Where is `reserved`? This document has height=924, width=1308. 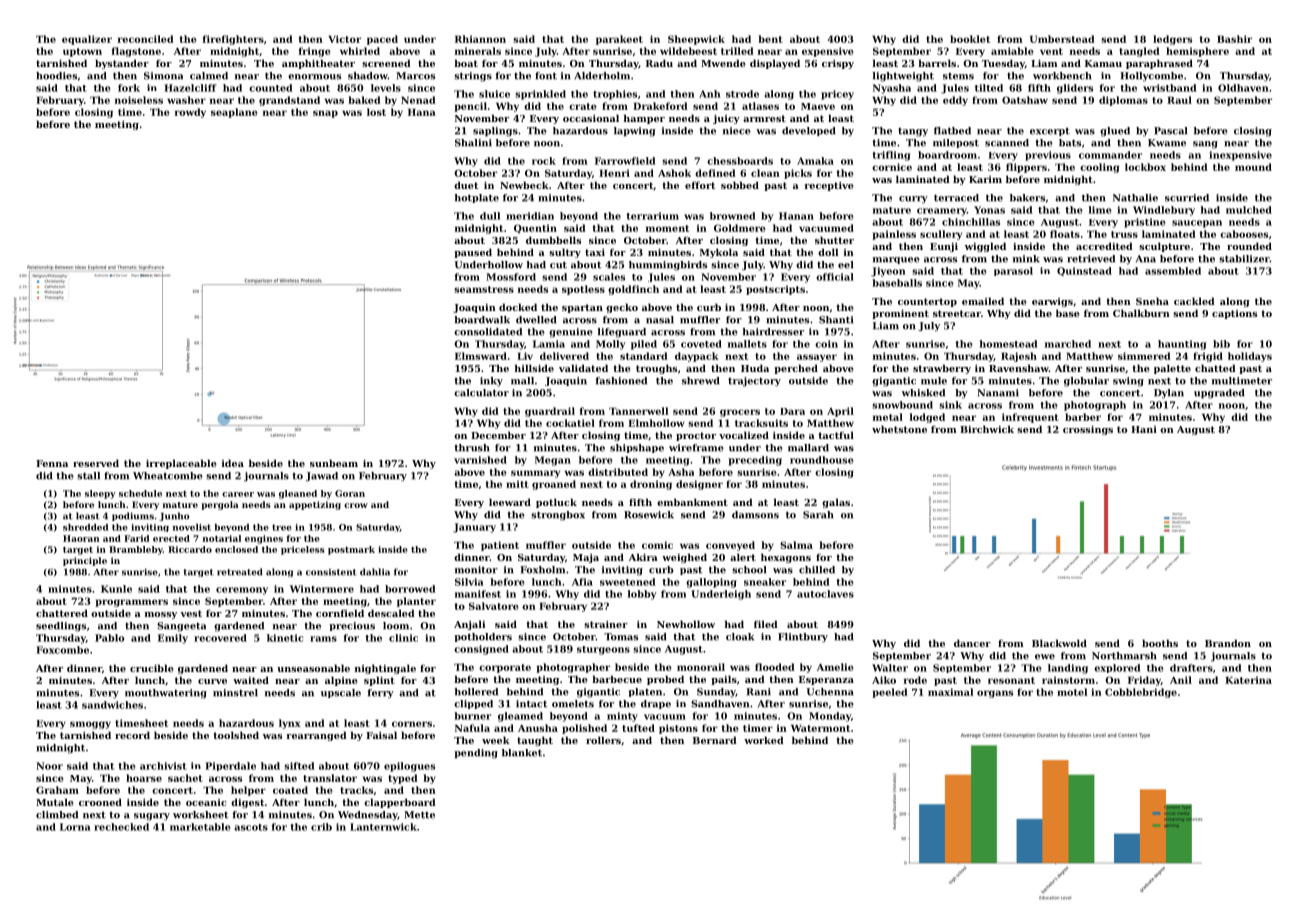 reserved is located at coordinates (96, 463).
